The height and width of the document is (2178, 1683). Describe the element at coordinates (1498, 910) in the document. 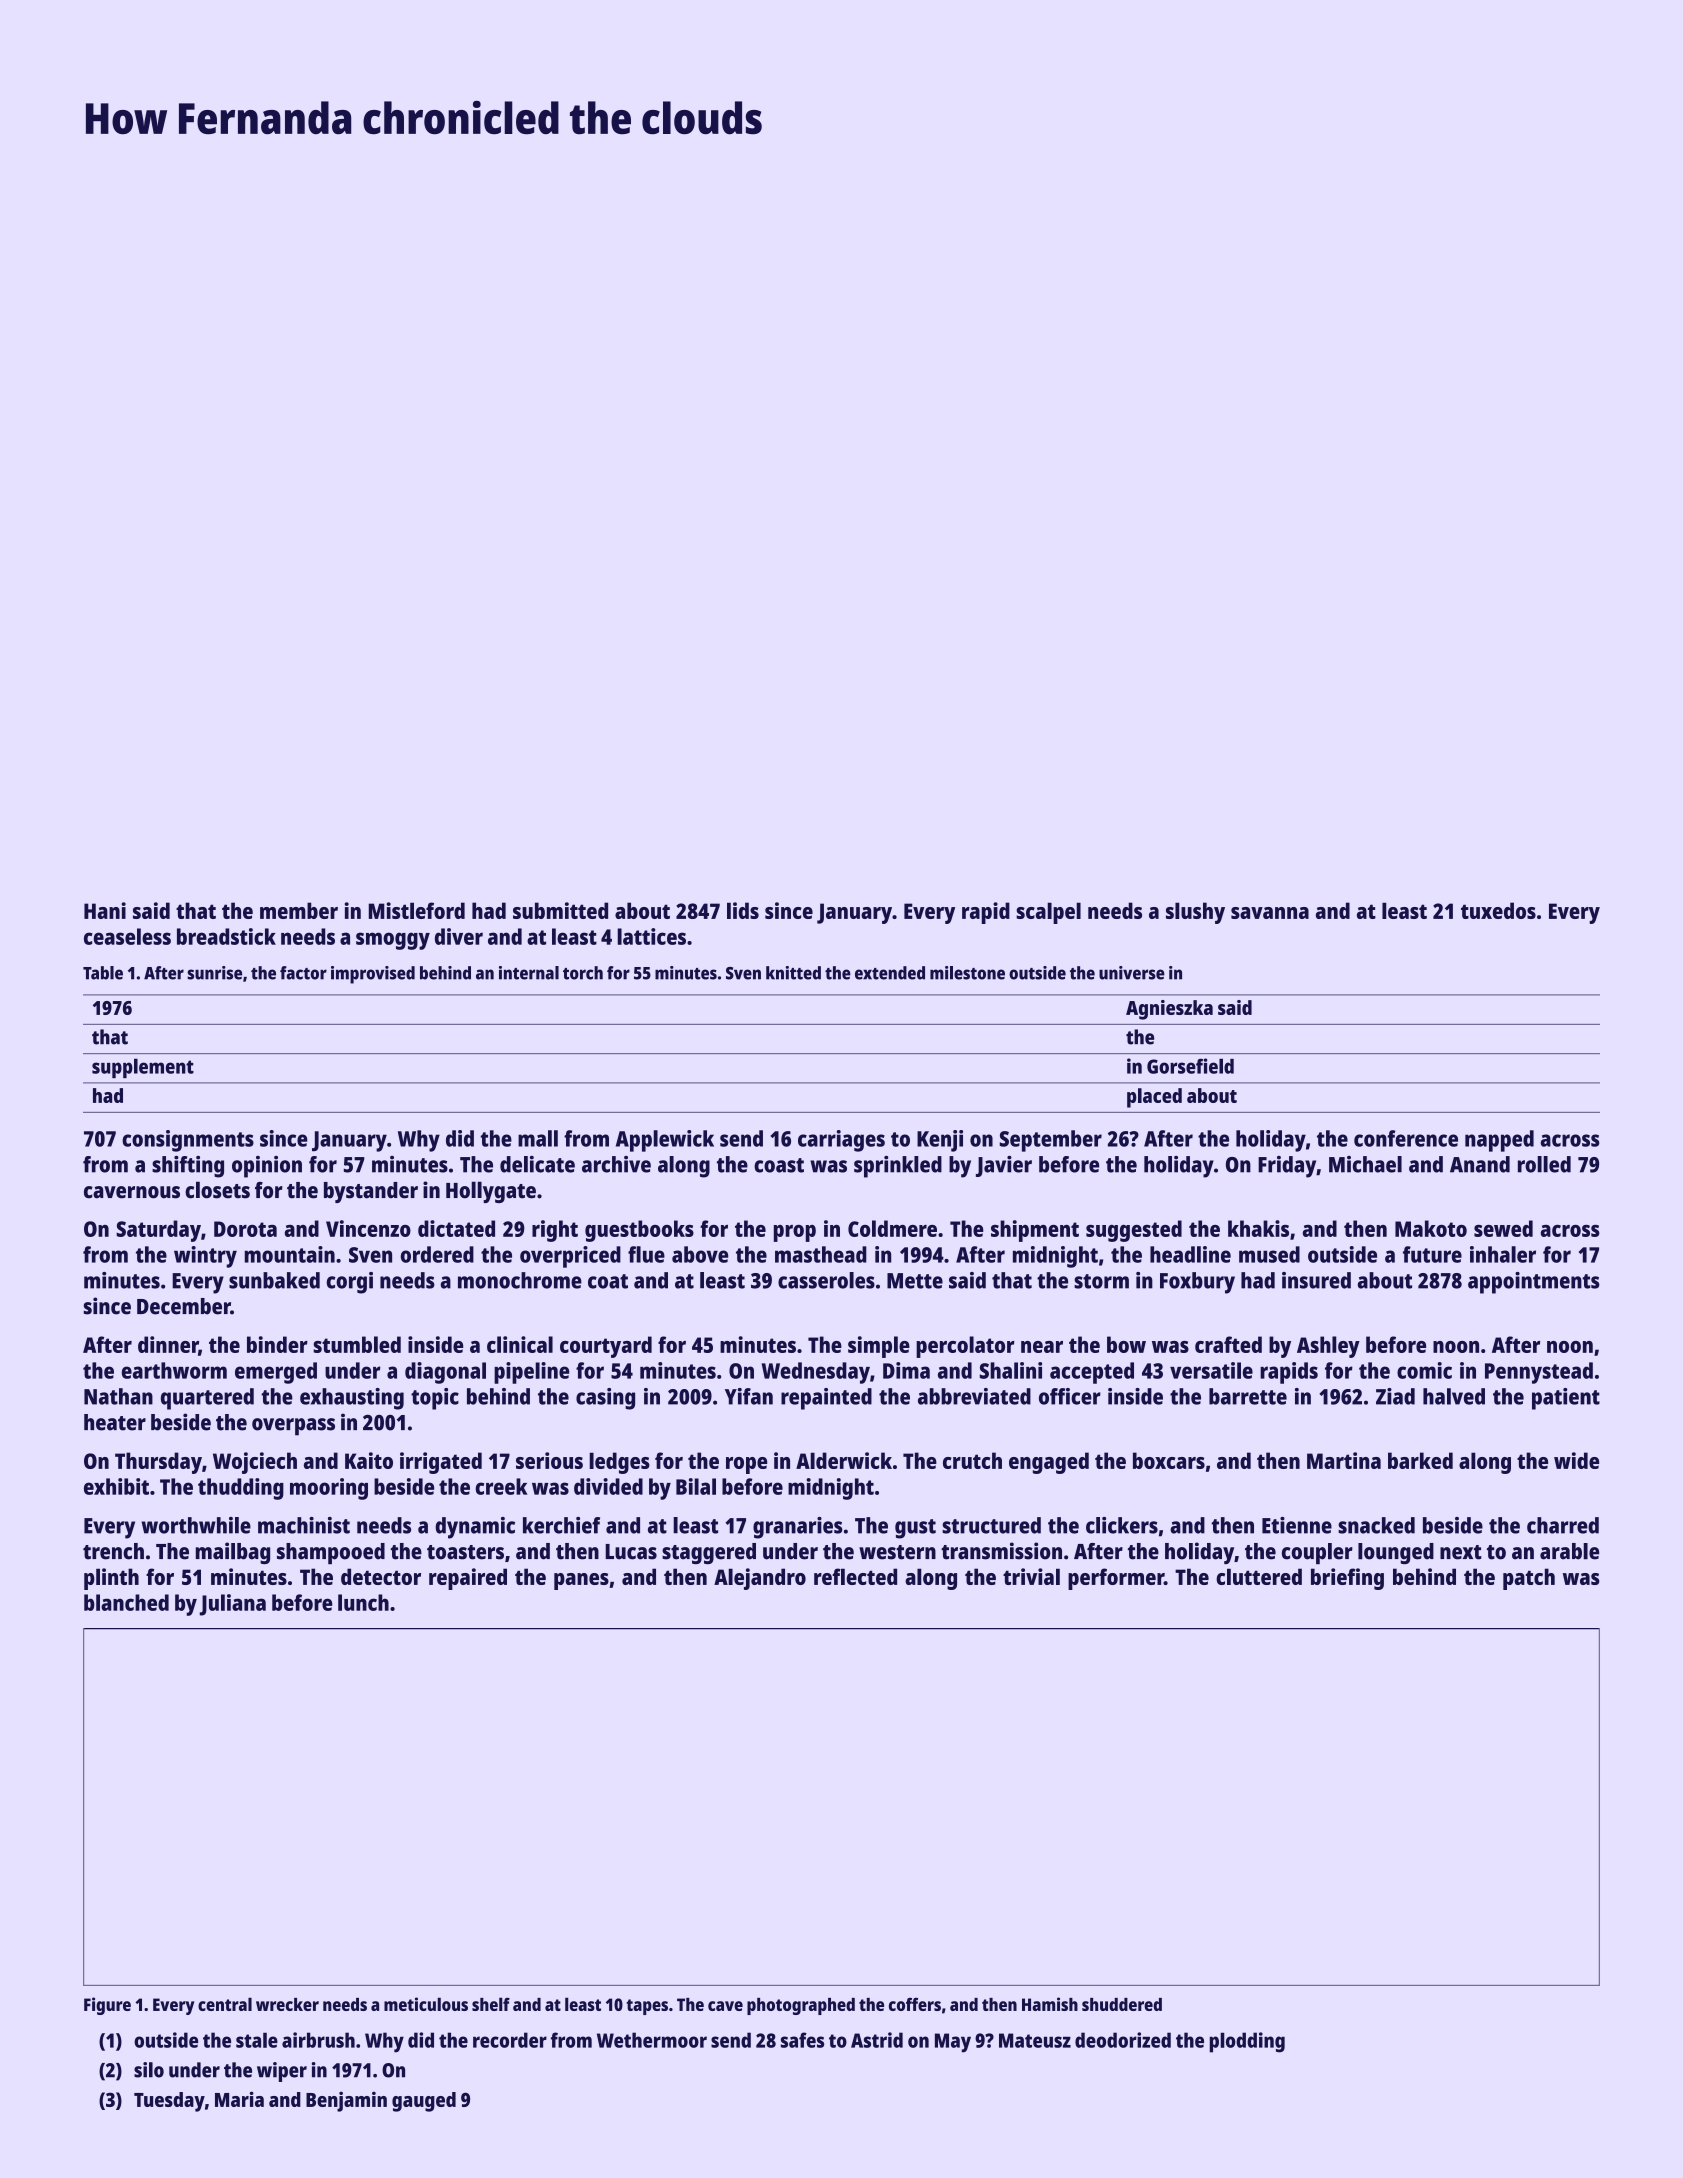

I see `tuxedos` at that location.
